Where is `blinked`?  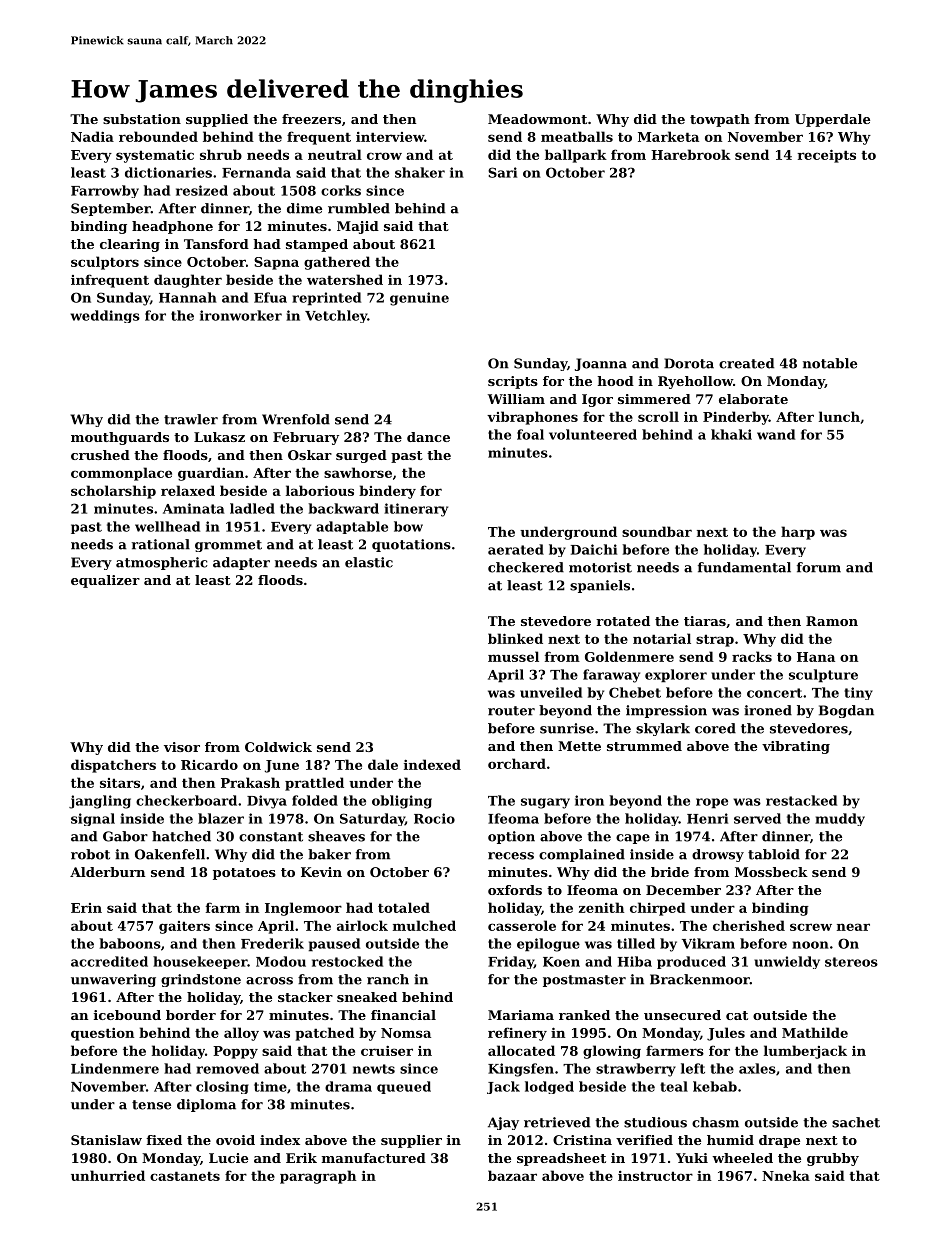
blinked is located at coordinates (515, 638).
